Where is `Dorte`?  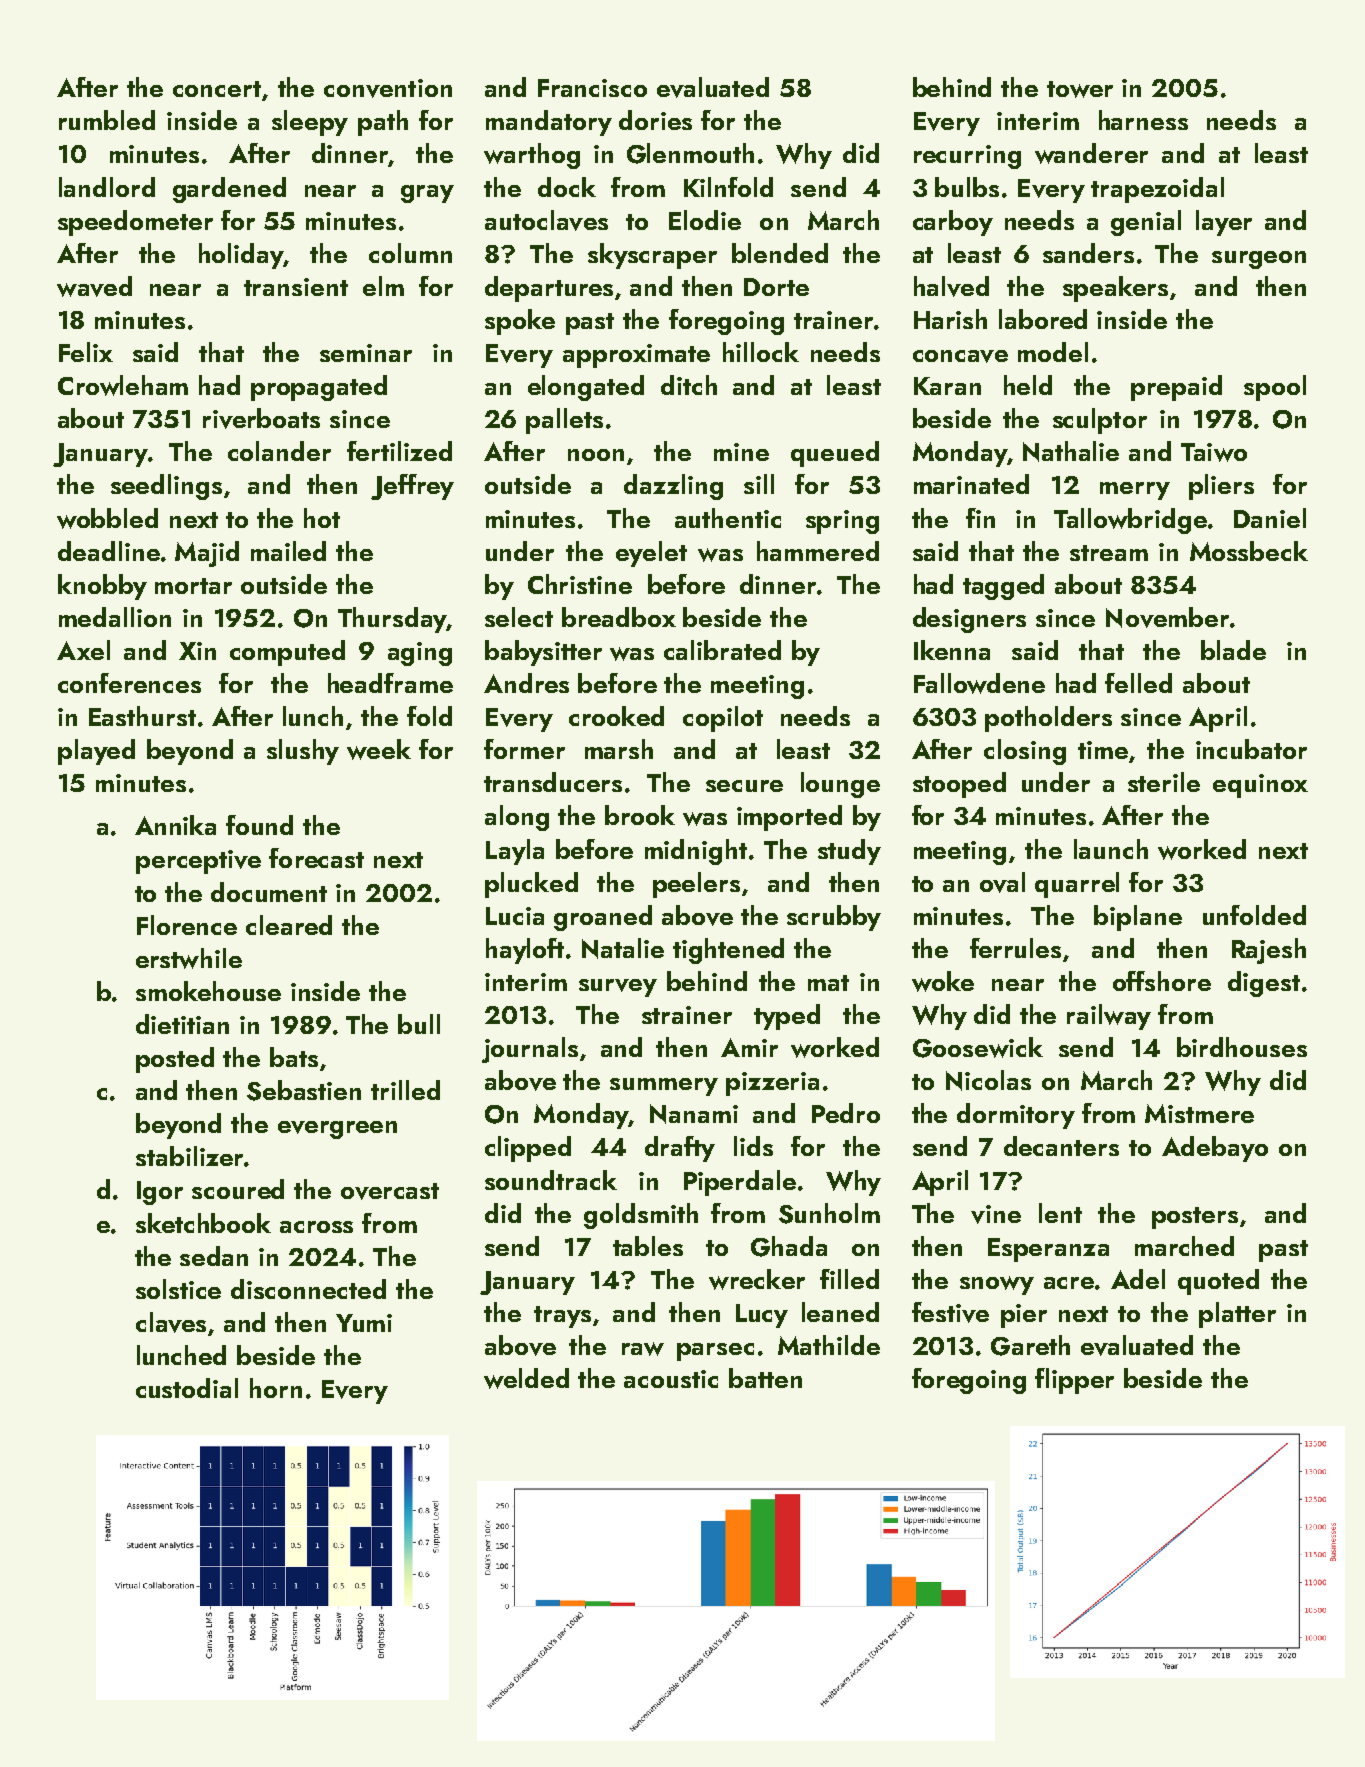 Dorte is located at coordinates (776, 287).
